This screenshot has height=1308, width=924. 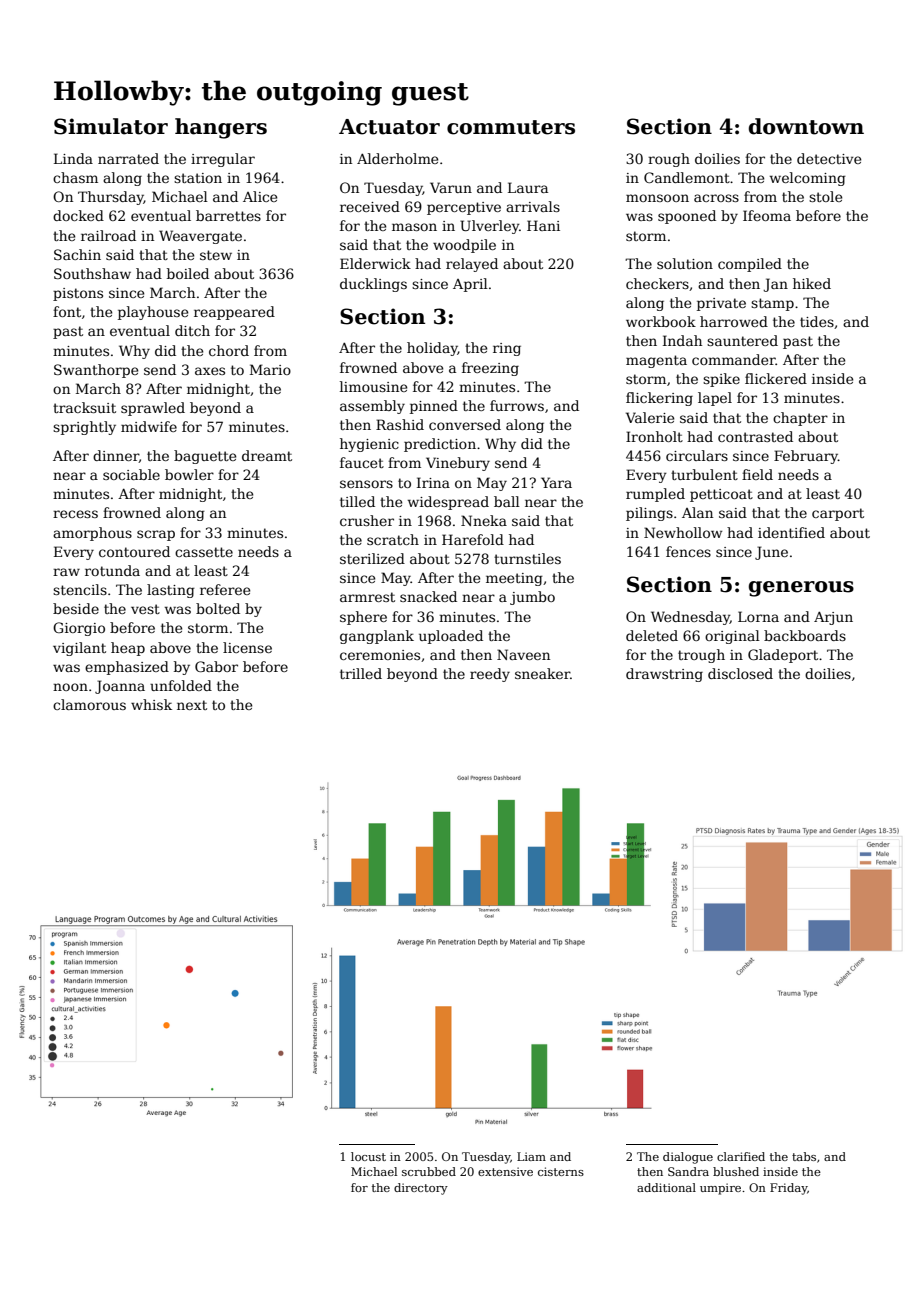 I want to click on circulars, so click(x=697, y=455).
